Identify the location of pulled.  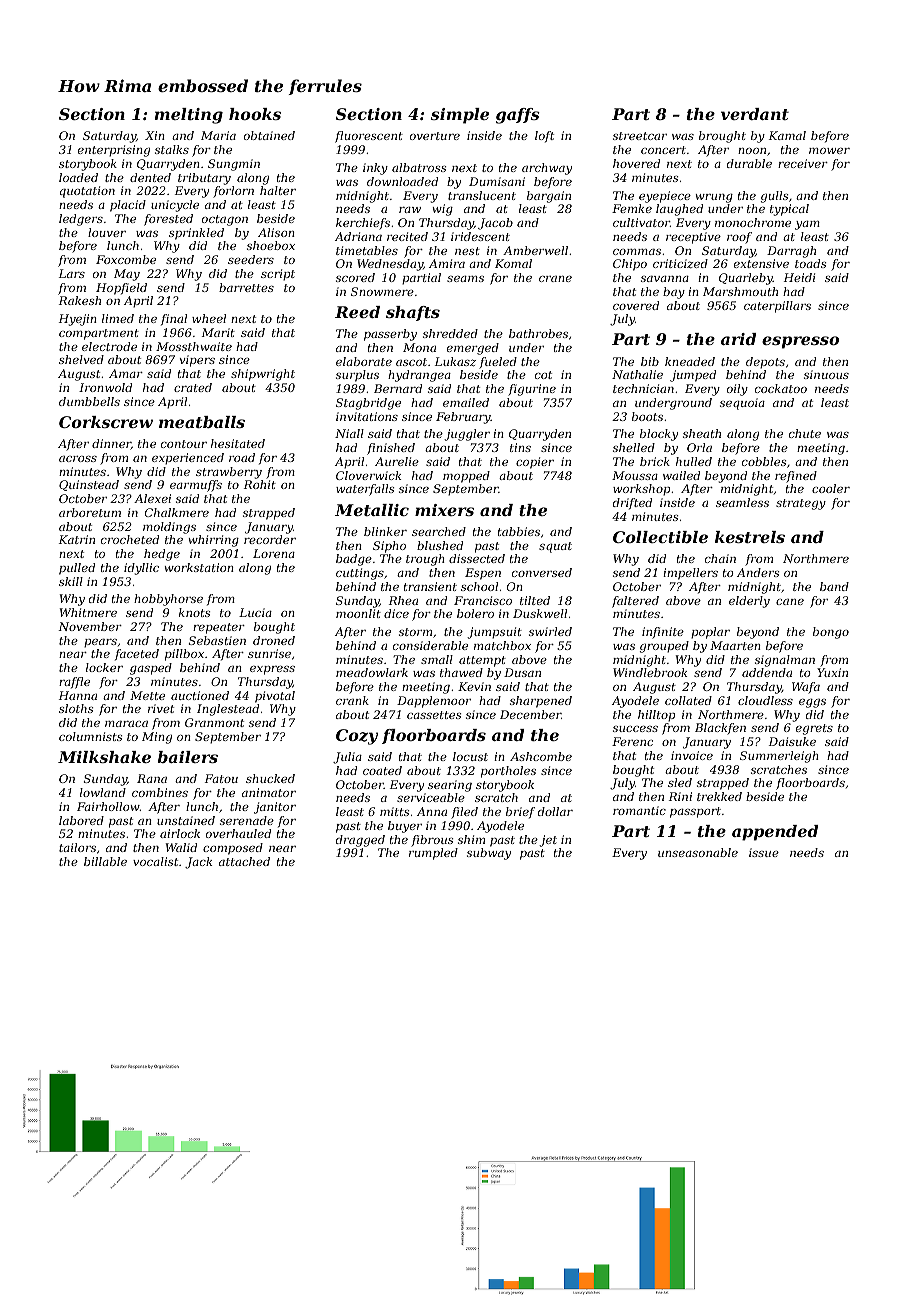
(77, 569).
